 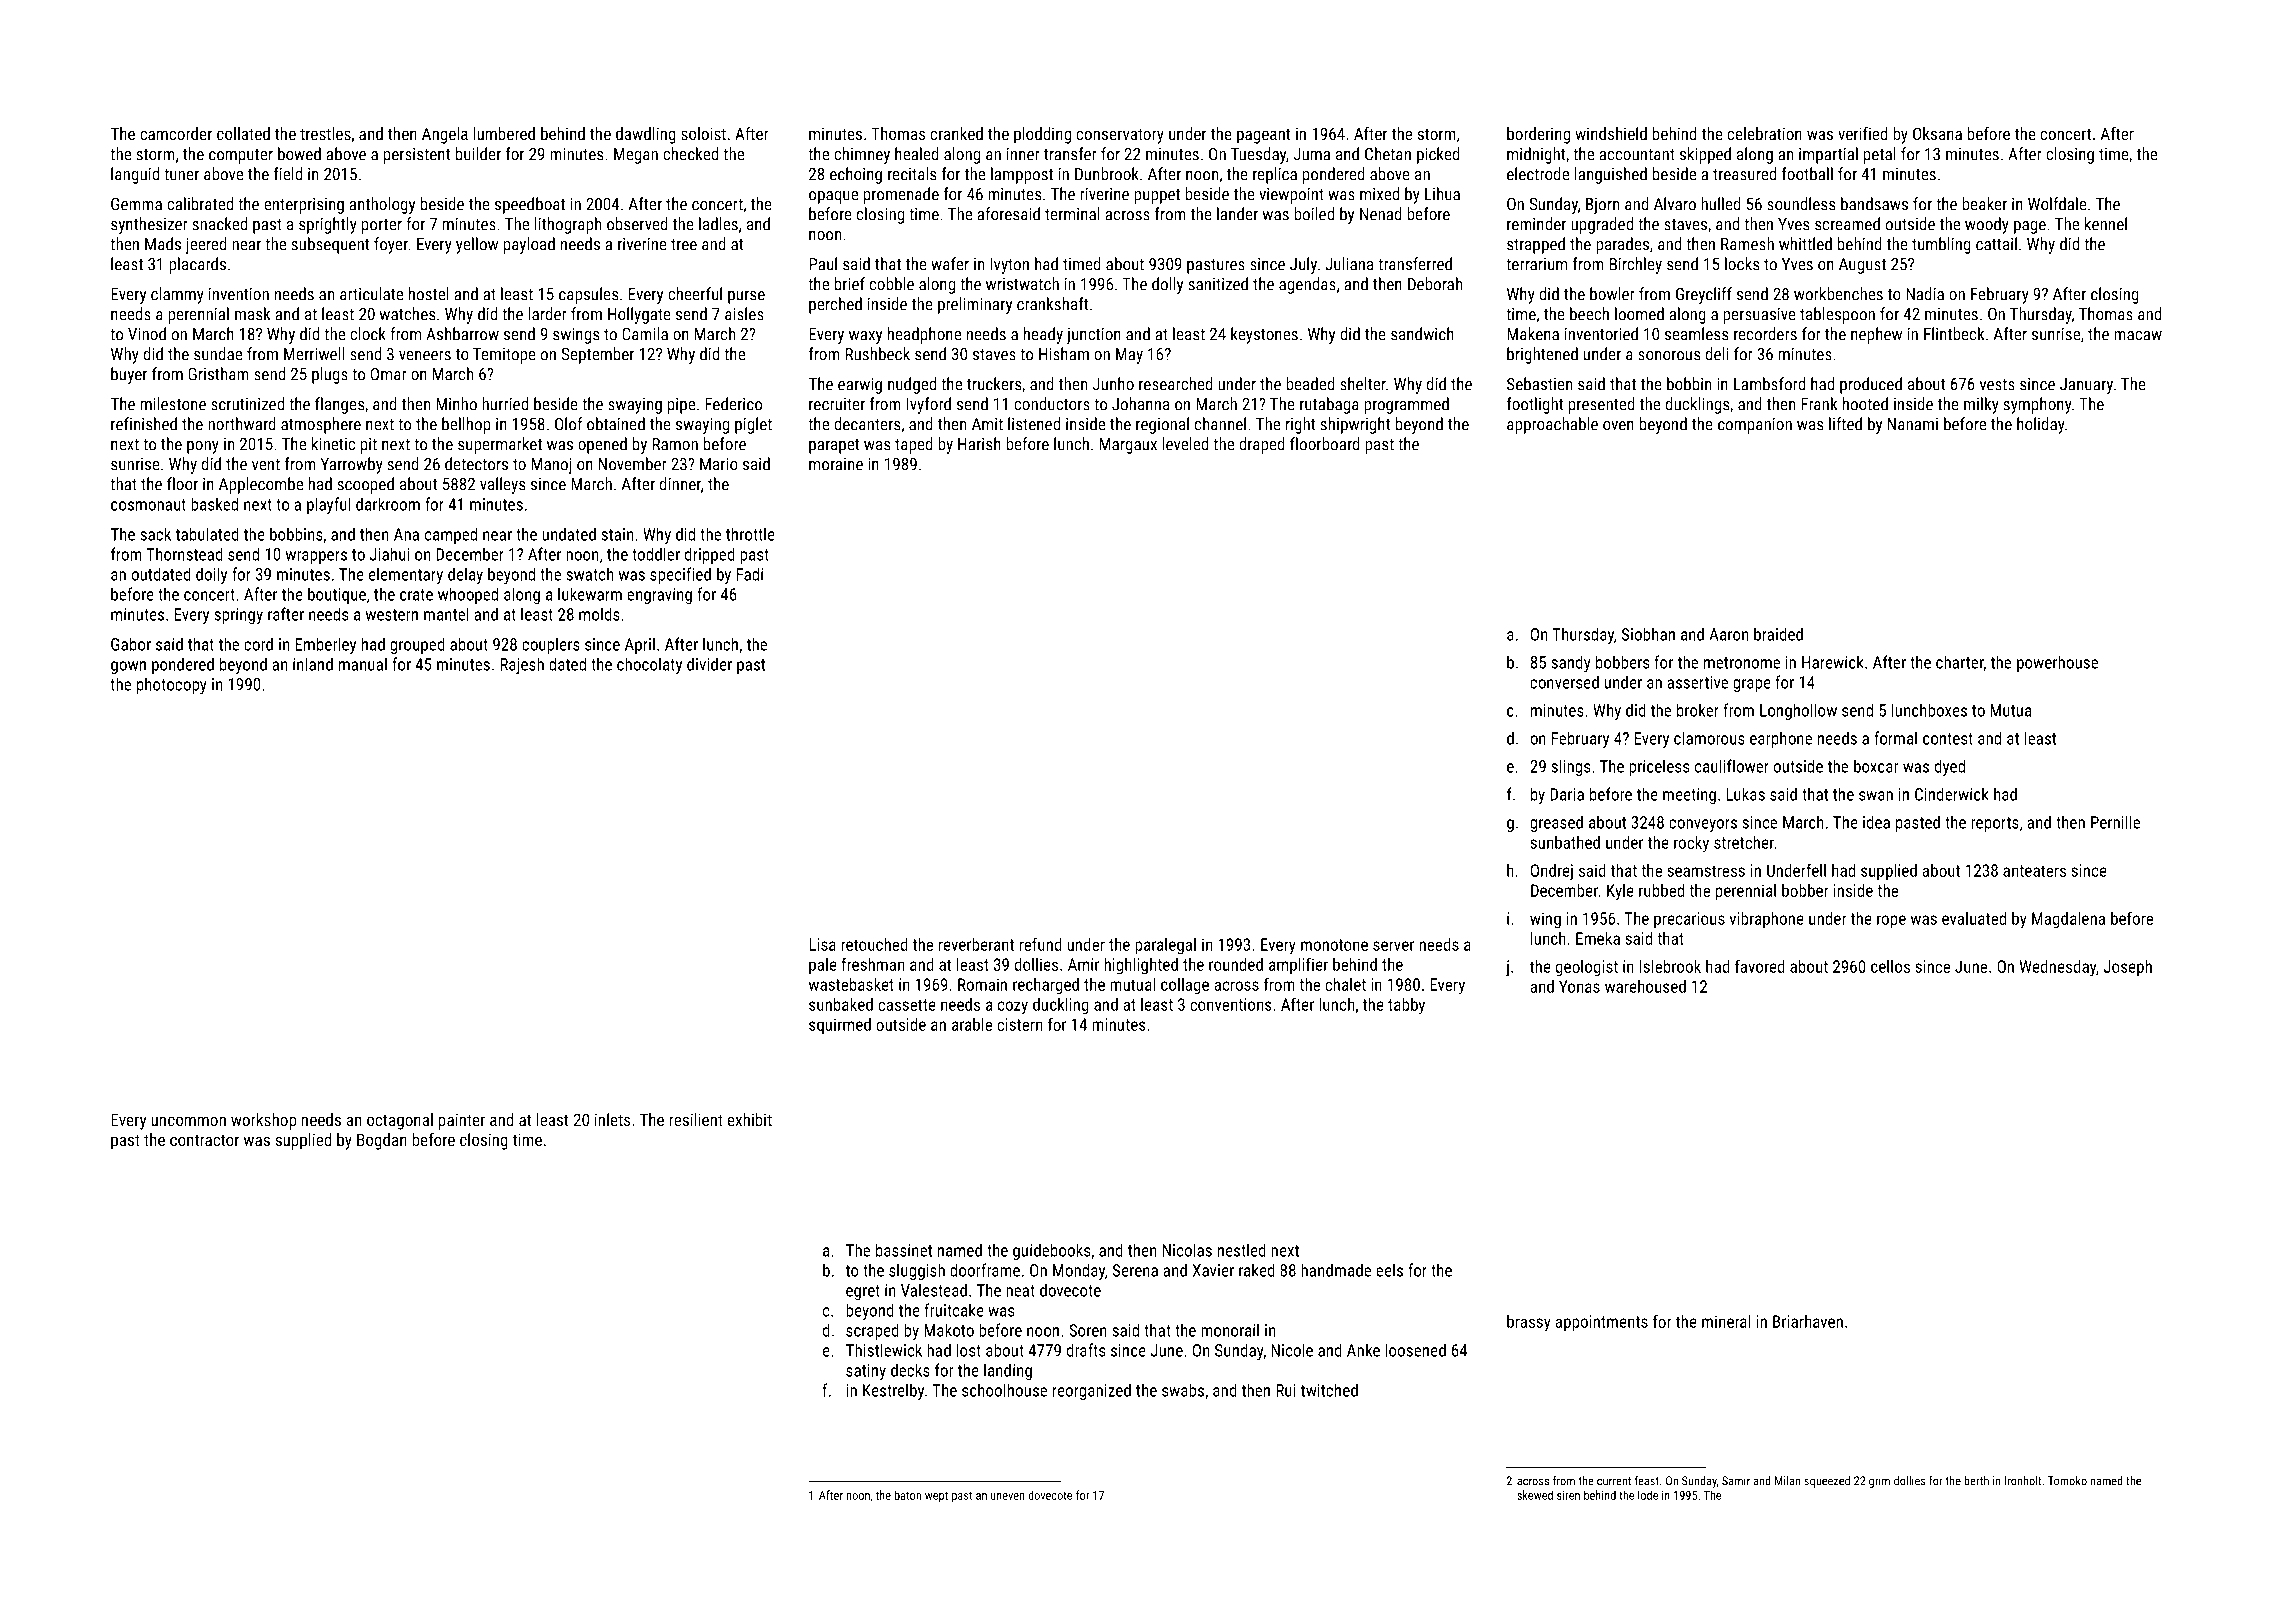 What do you see at coordinates (1778, 634) in the screenshot?
I see `braided` at bounding box center [1778, 634].
